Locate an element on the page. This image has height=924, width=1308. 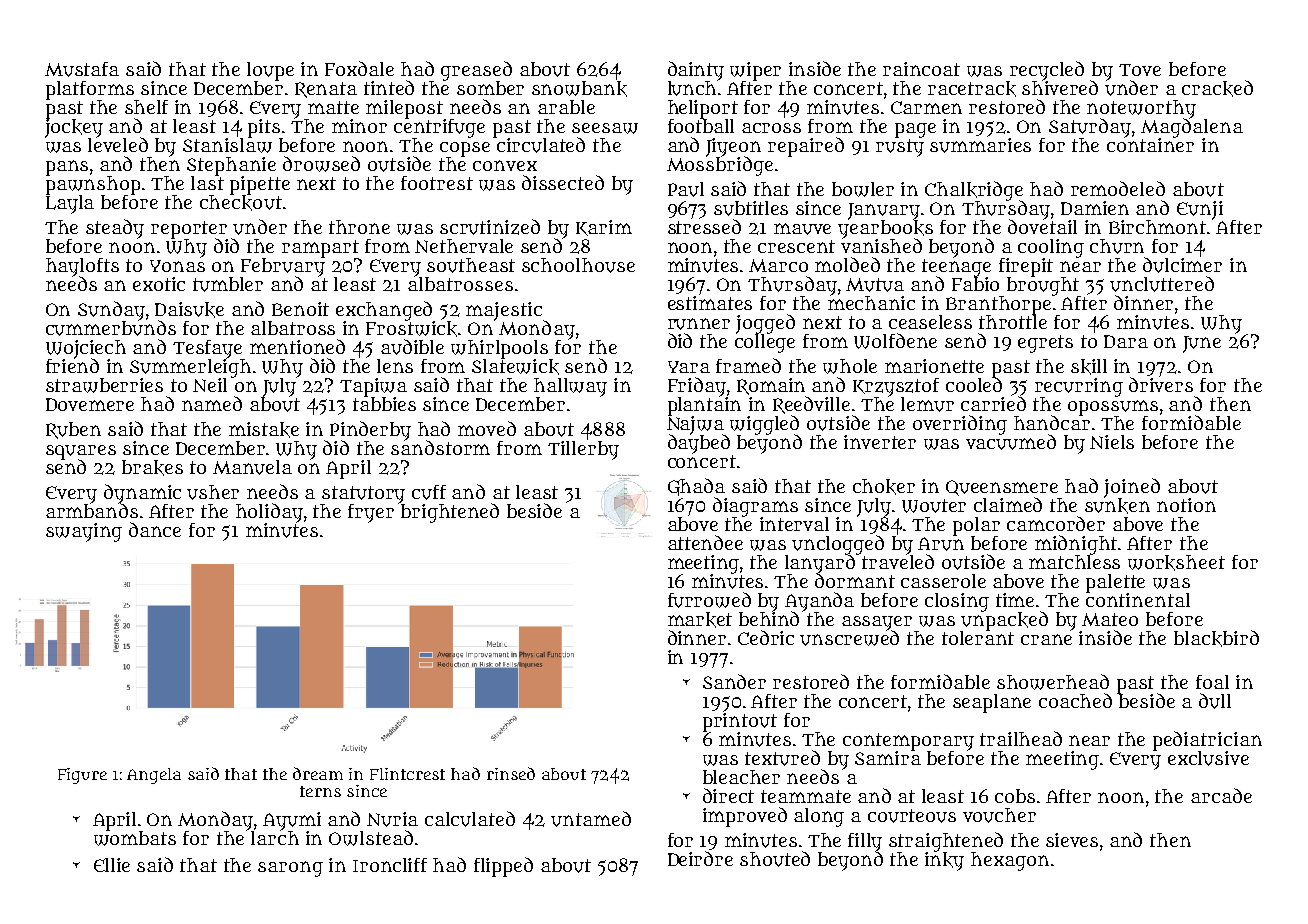
mistake is located at coordinates (264, 430).
